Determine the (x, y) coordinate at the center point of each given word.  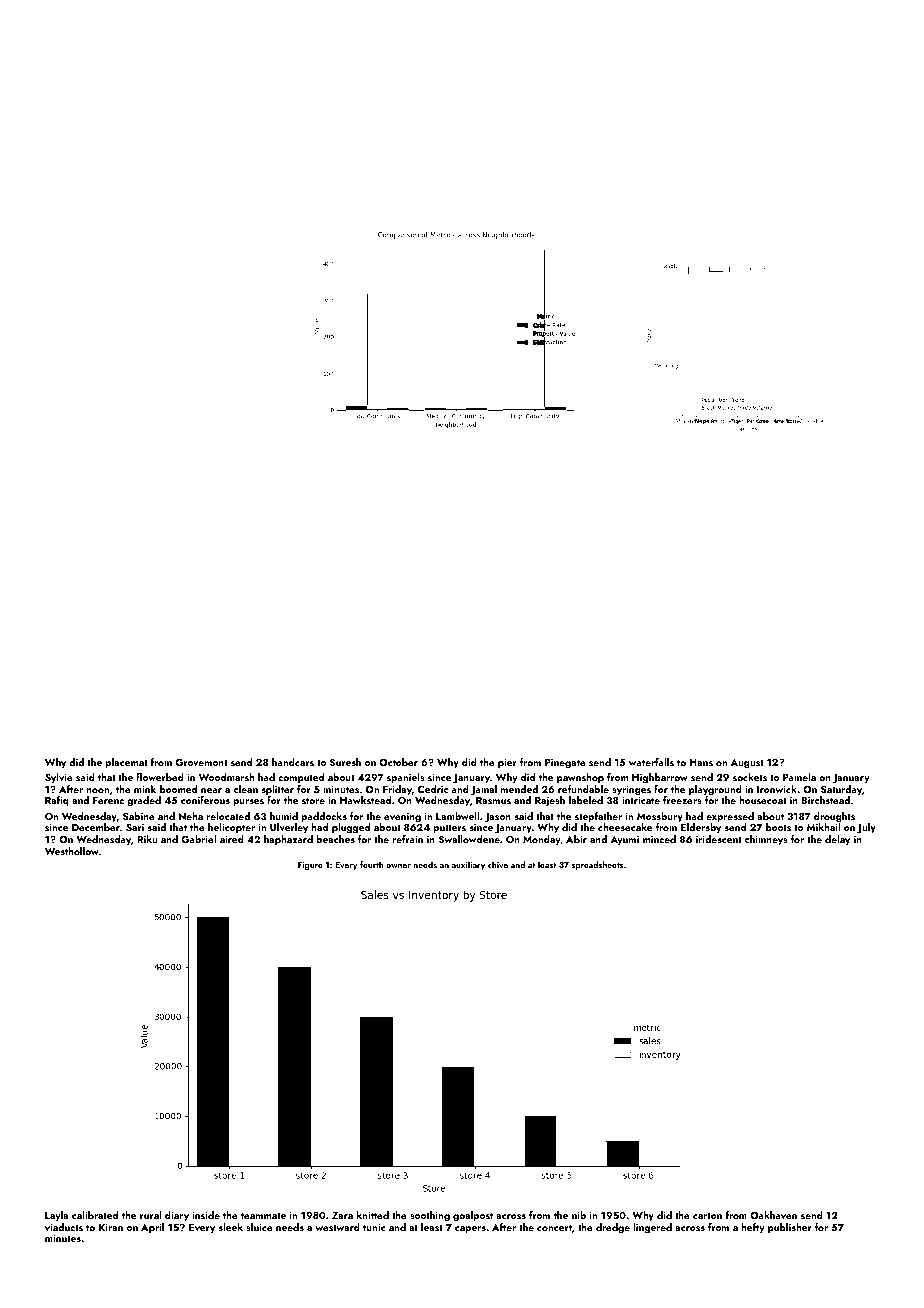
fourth (372, 864)
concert (554, 1227)
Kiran (111, 1227)
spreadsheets (597, 865)
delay (837, 840)
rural (150, 1215)
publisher (790, 1228)
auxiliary (468, 865)
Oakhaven (773, 1215)
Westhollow (72, 851)
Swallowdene (469, 839)
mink (145, 789)
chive (498, 864)
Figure (310, 866)
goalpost (473, 1216)
